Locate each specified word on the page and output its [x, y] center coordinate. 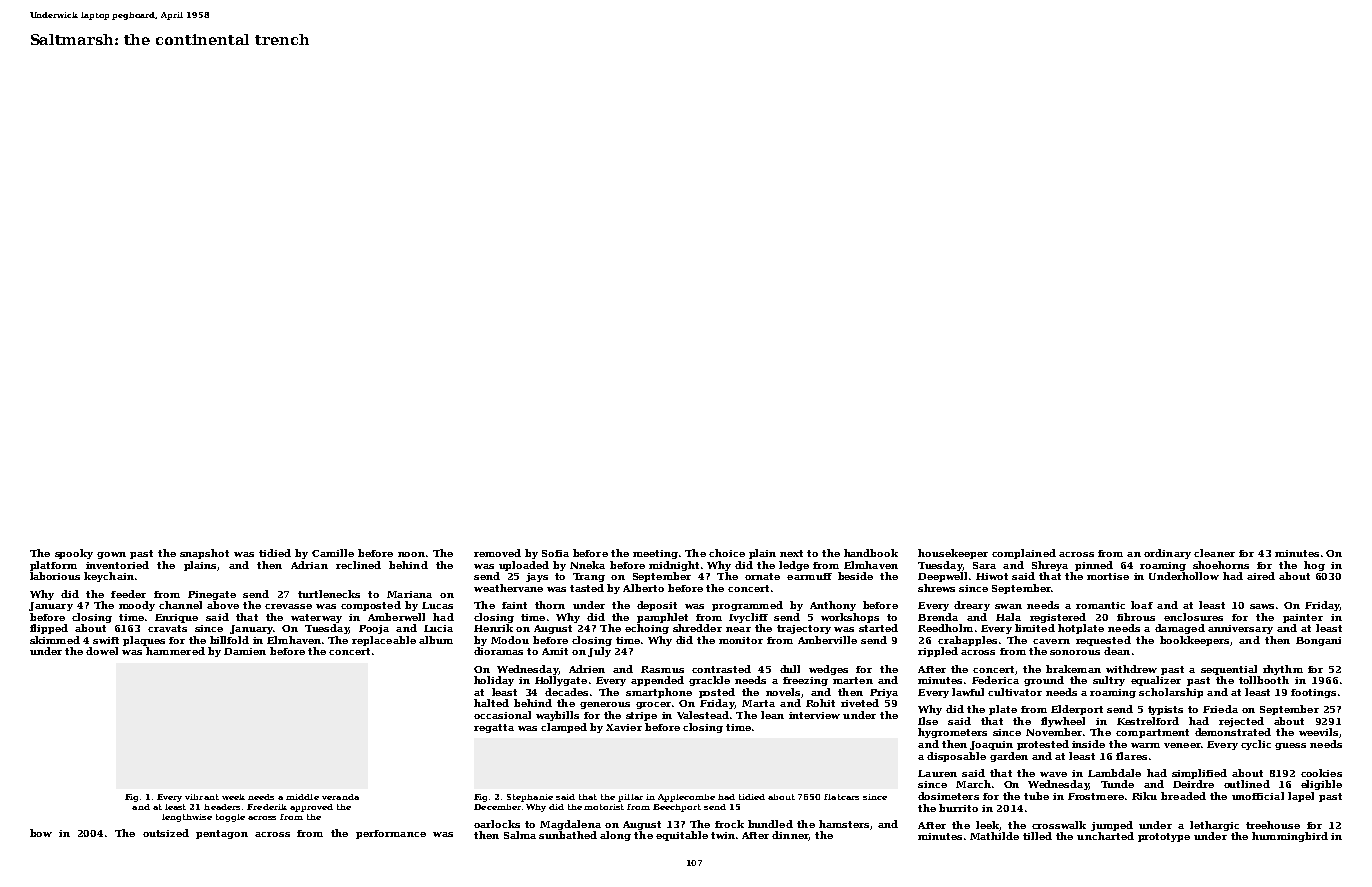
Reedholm [945, 628]
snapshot [204, 554]
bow [41, 833]
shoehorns [1221, 565]
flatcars [841, 797]
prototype [1164, 837]
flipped [49, 629]
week [233, 797]
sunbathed [568, 835]
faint [514, 605]
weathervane [508, 588]
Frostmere [1096, 796]
